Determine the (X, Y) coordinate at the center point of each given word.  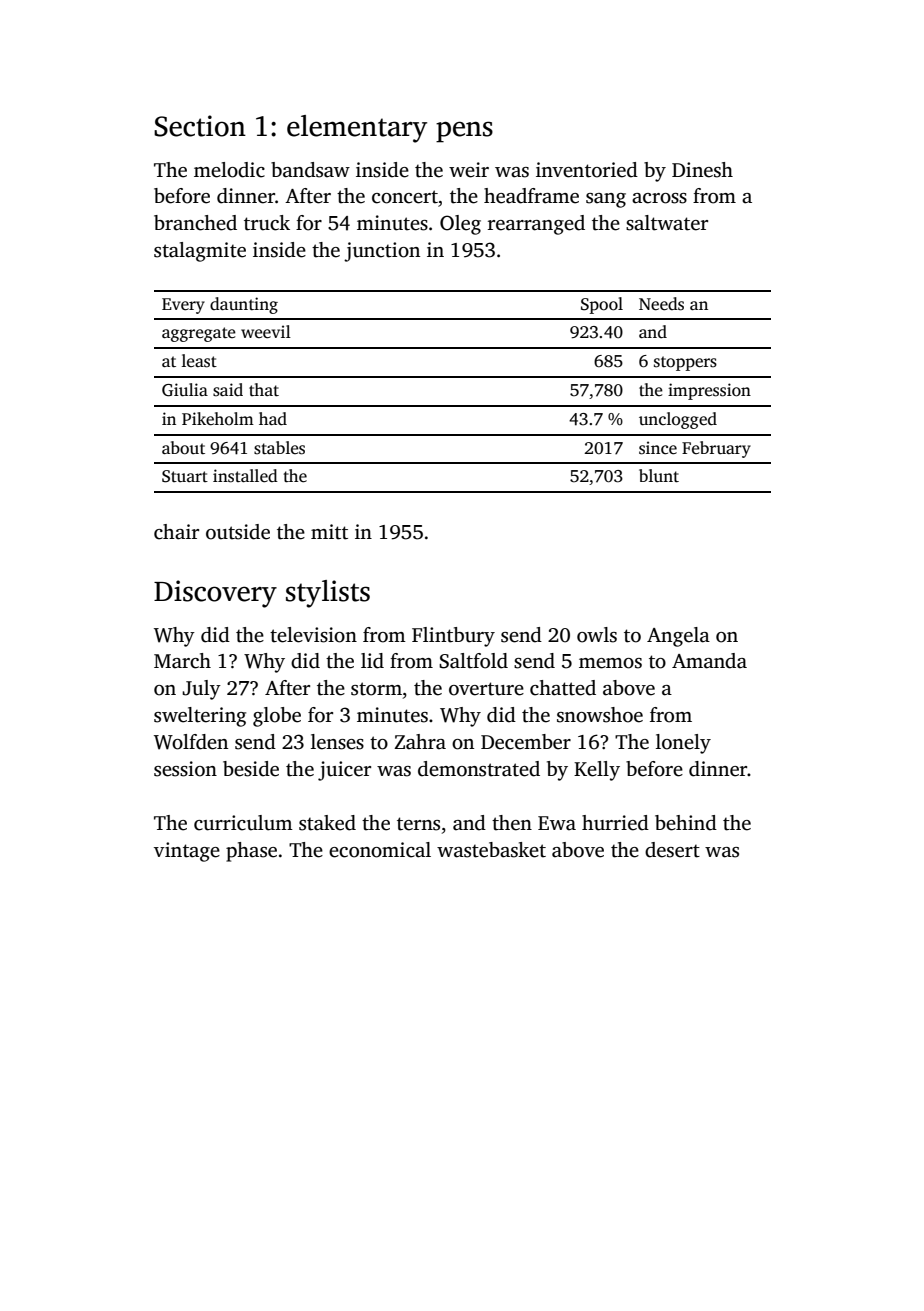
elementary (357, 129)
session (185, 769)
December (526, 742)
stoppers (685, 363)
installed (245, 476)
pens (464, 132)
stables (279, 448)
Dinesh (702, 170)
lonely (683, 744)
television (313, 635)
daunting (244, 305)
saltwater (667, 223)
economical (380, 850)
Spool (602, 305)
